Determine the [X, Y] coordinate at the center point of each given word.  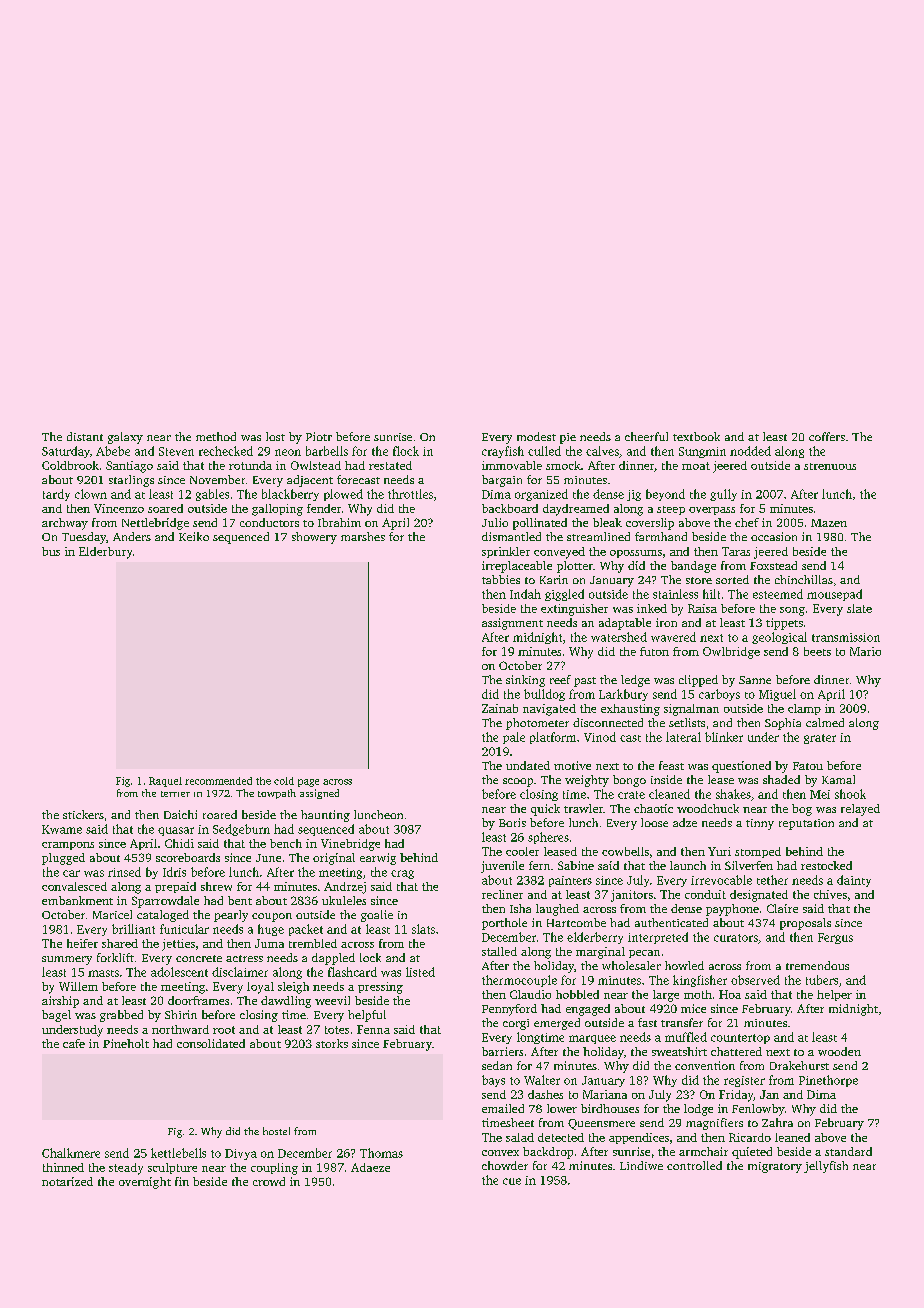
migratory [775, 1167]
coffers [827, 436]
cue [512, 1181]
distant [85, 436]
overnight [145, 1183]
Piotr [319, 436]
